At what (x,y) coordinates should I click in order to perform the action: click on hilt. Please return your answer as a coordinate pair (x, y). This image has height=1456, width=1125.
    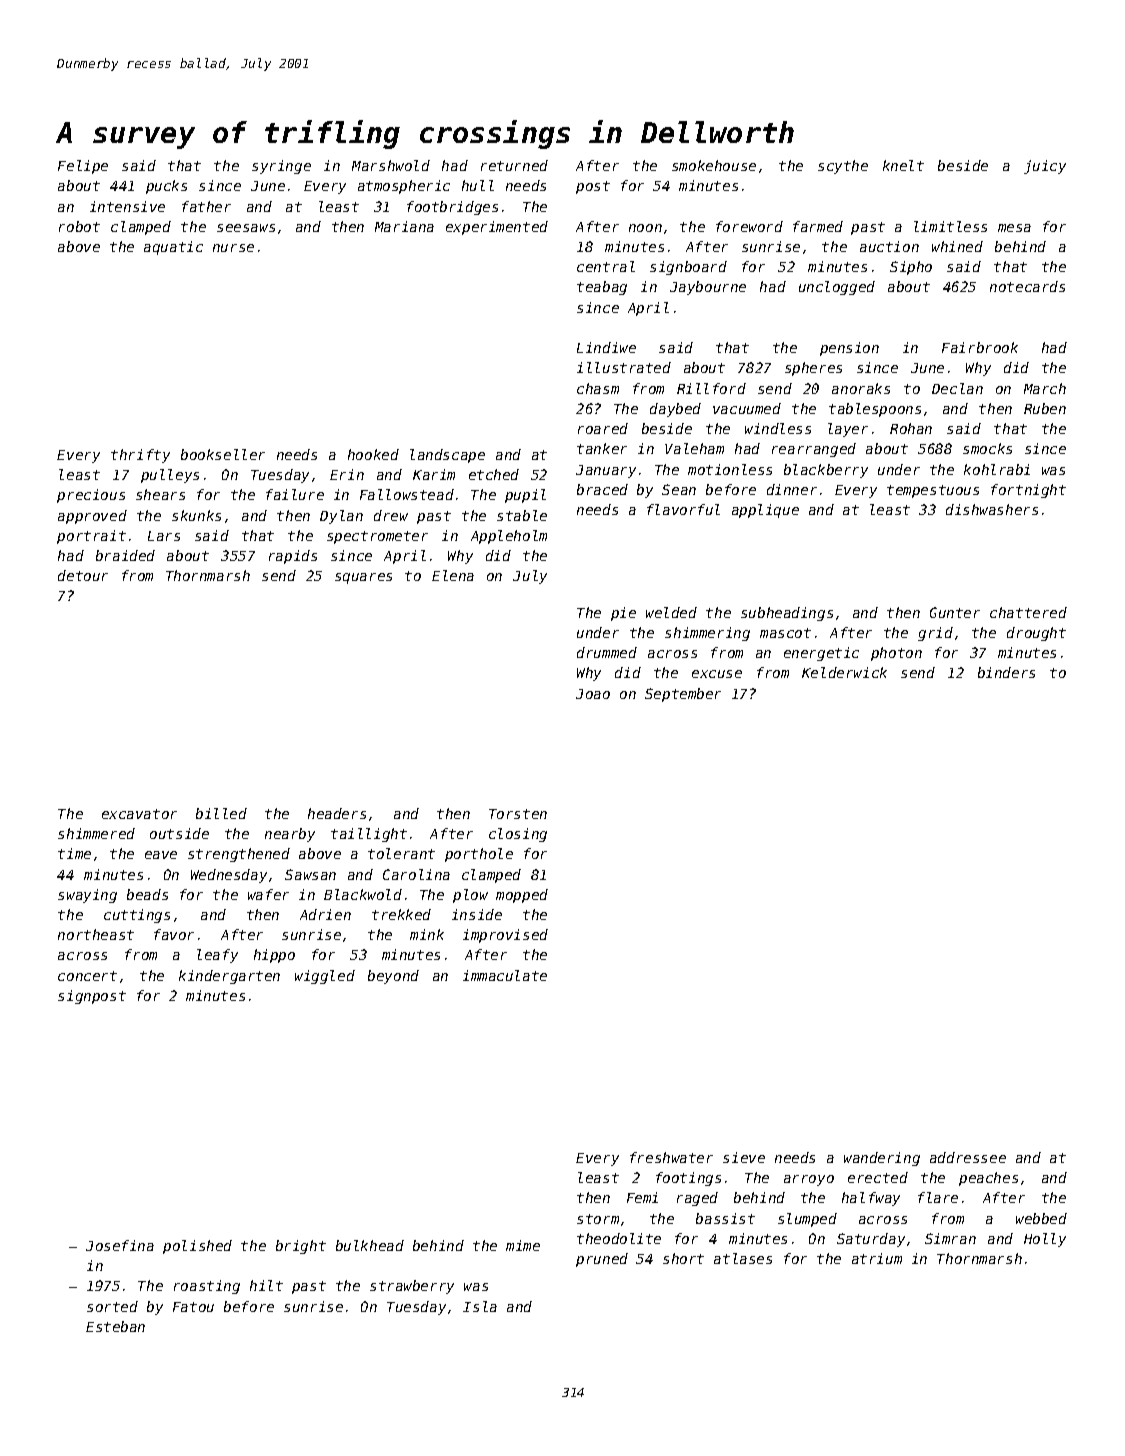
    Looking at the image, I should click on (266, 1285).
